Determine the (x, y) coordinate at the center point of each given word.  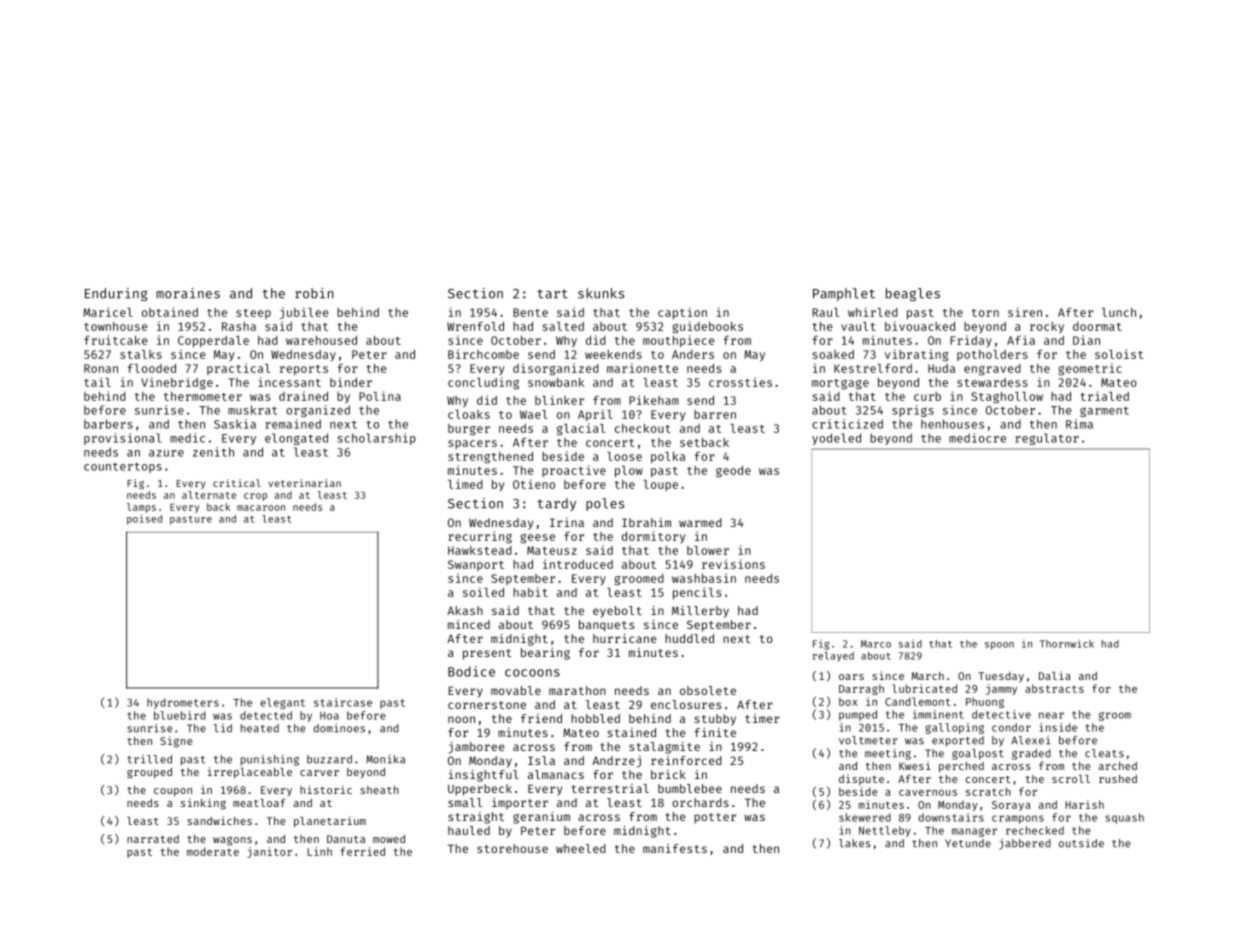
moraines (188, 293)
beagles (913, 294)
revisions (733, 564)
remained (293, 424)
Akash (465, 610)
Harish (1084, 804)
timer (762, 718)
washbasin (704, 578)
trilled (149, 759)
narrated (153, 839)
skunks (601, 293)
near (1051, 715)
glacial (581, 429)
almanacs (556, 774)
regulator (1047, 439)
